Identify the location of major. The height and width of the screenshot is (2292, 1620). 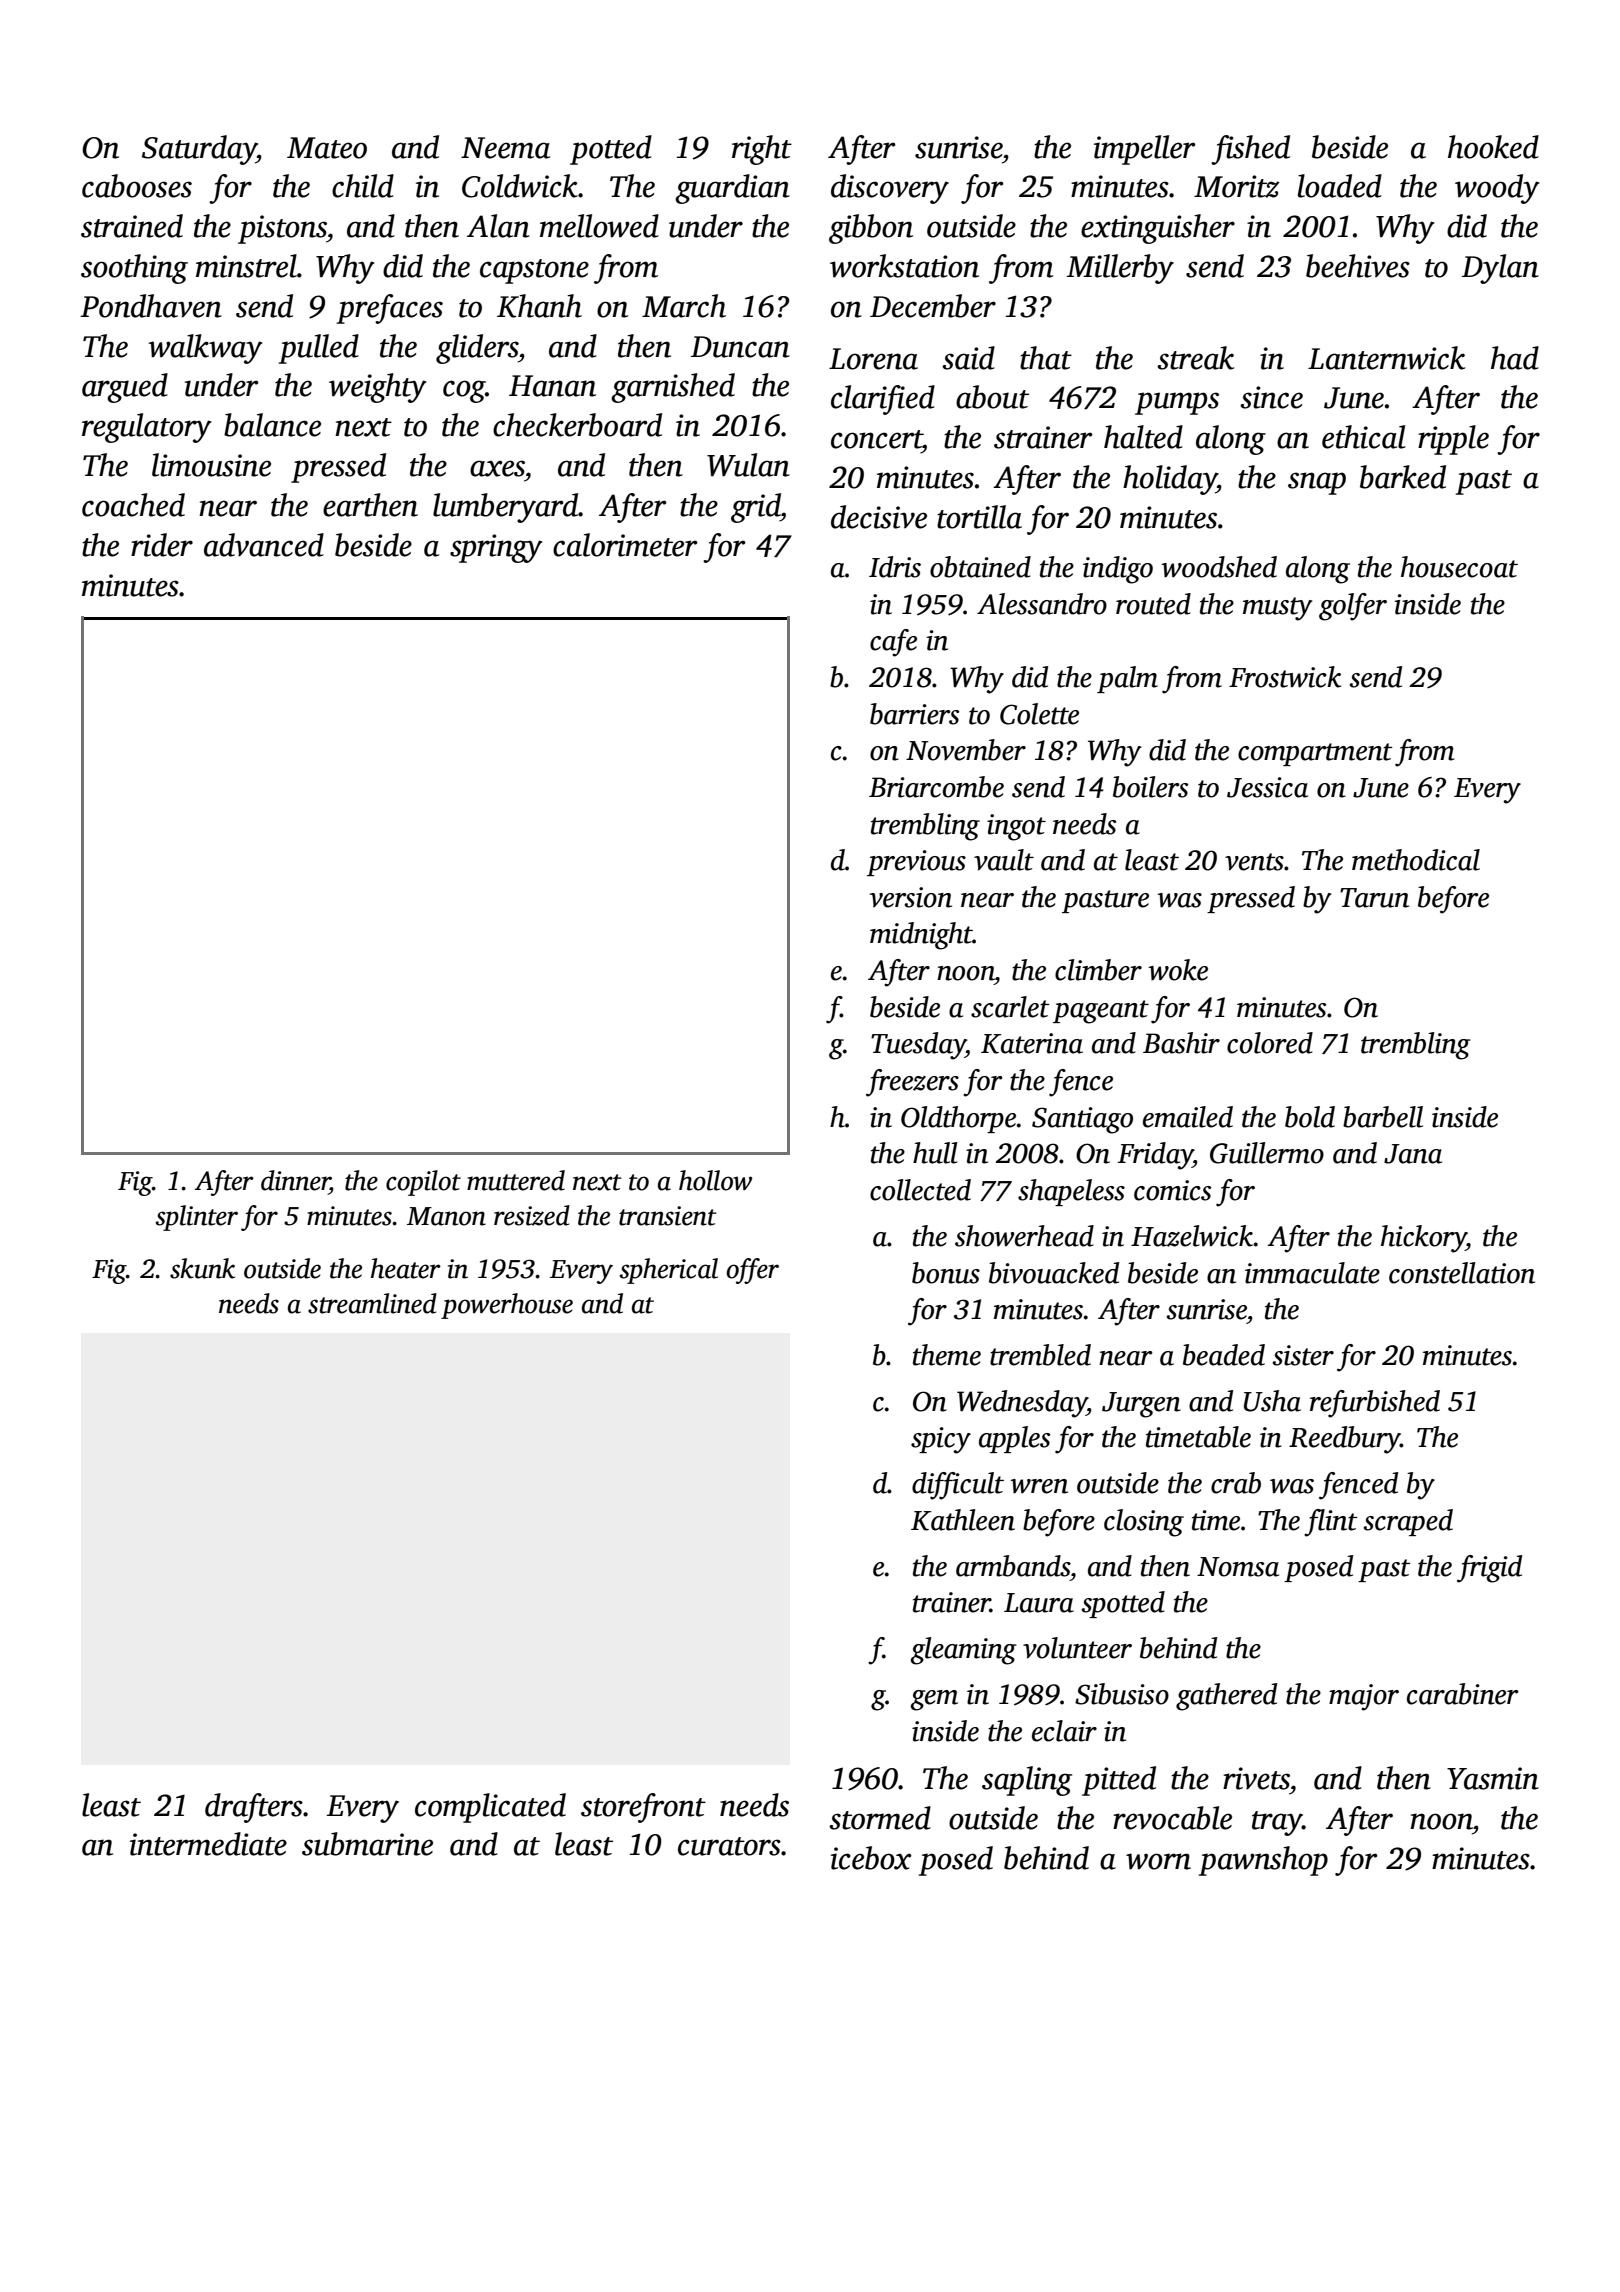
(1364, 1697).
